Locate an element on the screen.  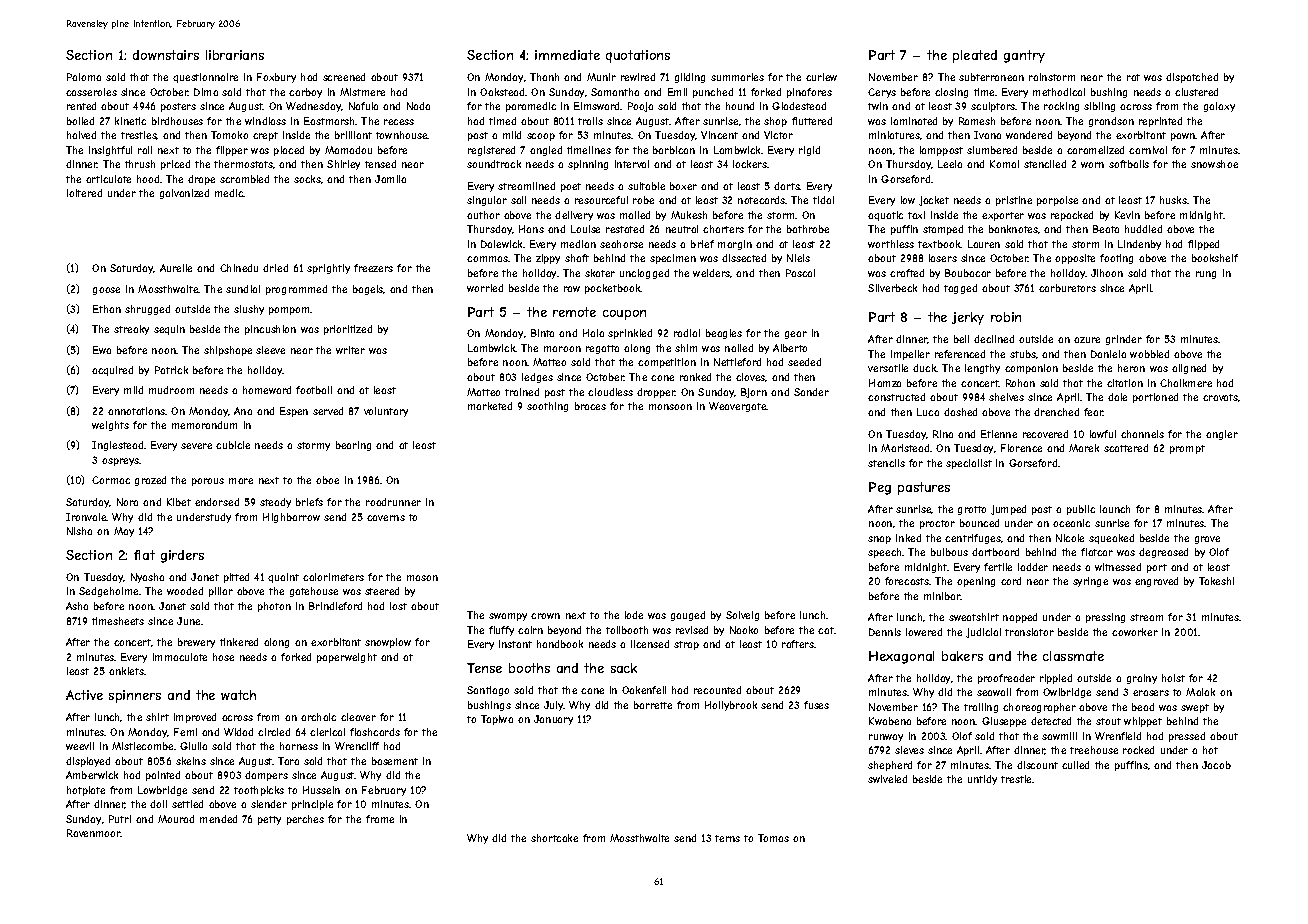
scoop is located at coordinates (541, 137).
